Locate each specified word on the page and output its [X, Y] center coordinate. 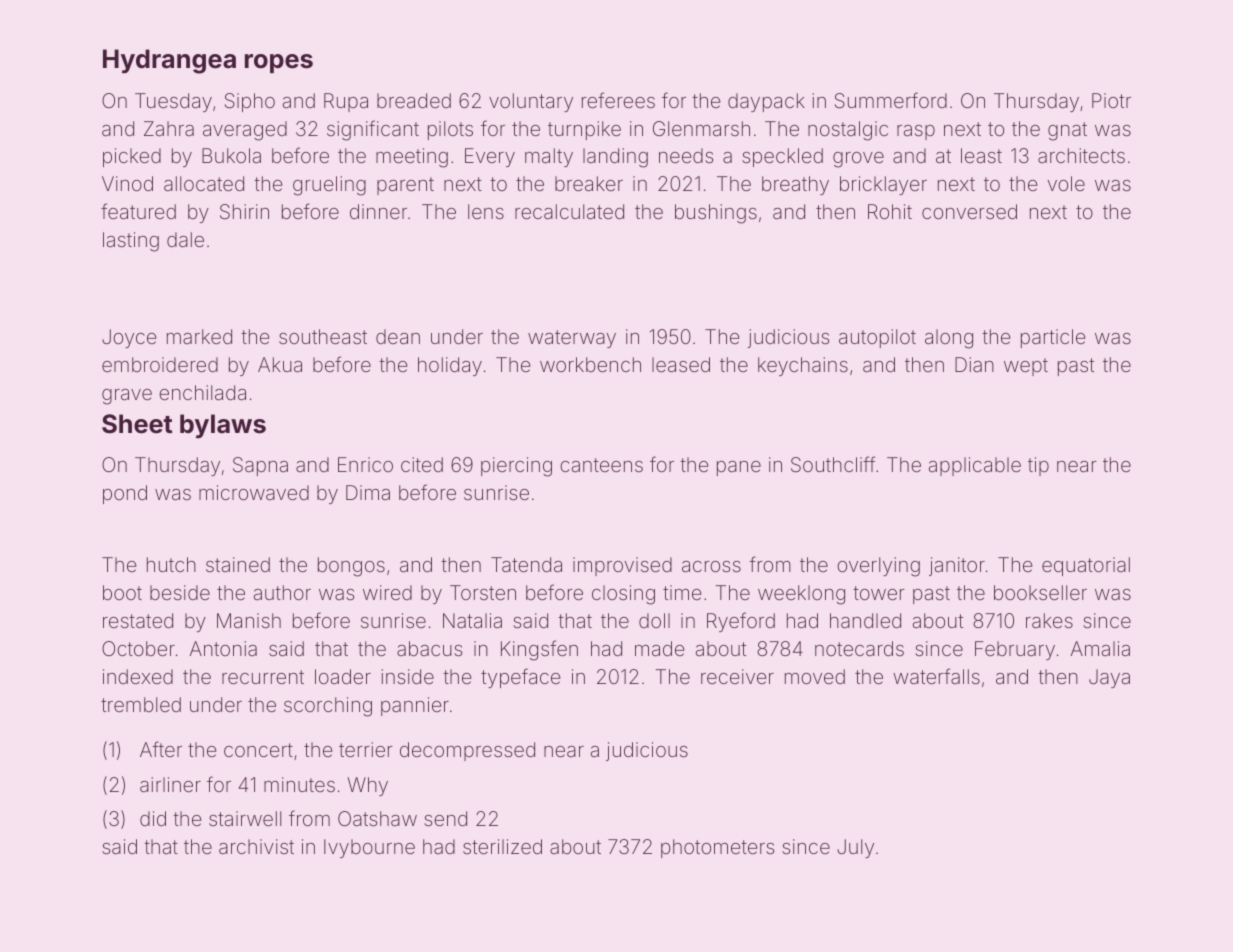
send [445, 818]
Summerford [891, 100]
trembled [141, 704]
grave [127, 397]
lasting [131, 242]
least [981, 155]
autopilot [877, 338]
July [855, 848]
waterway [572, 339]
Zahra [169, 128]
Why [368, 786]
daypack [766, 102]
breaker [589, 183]
